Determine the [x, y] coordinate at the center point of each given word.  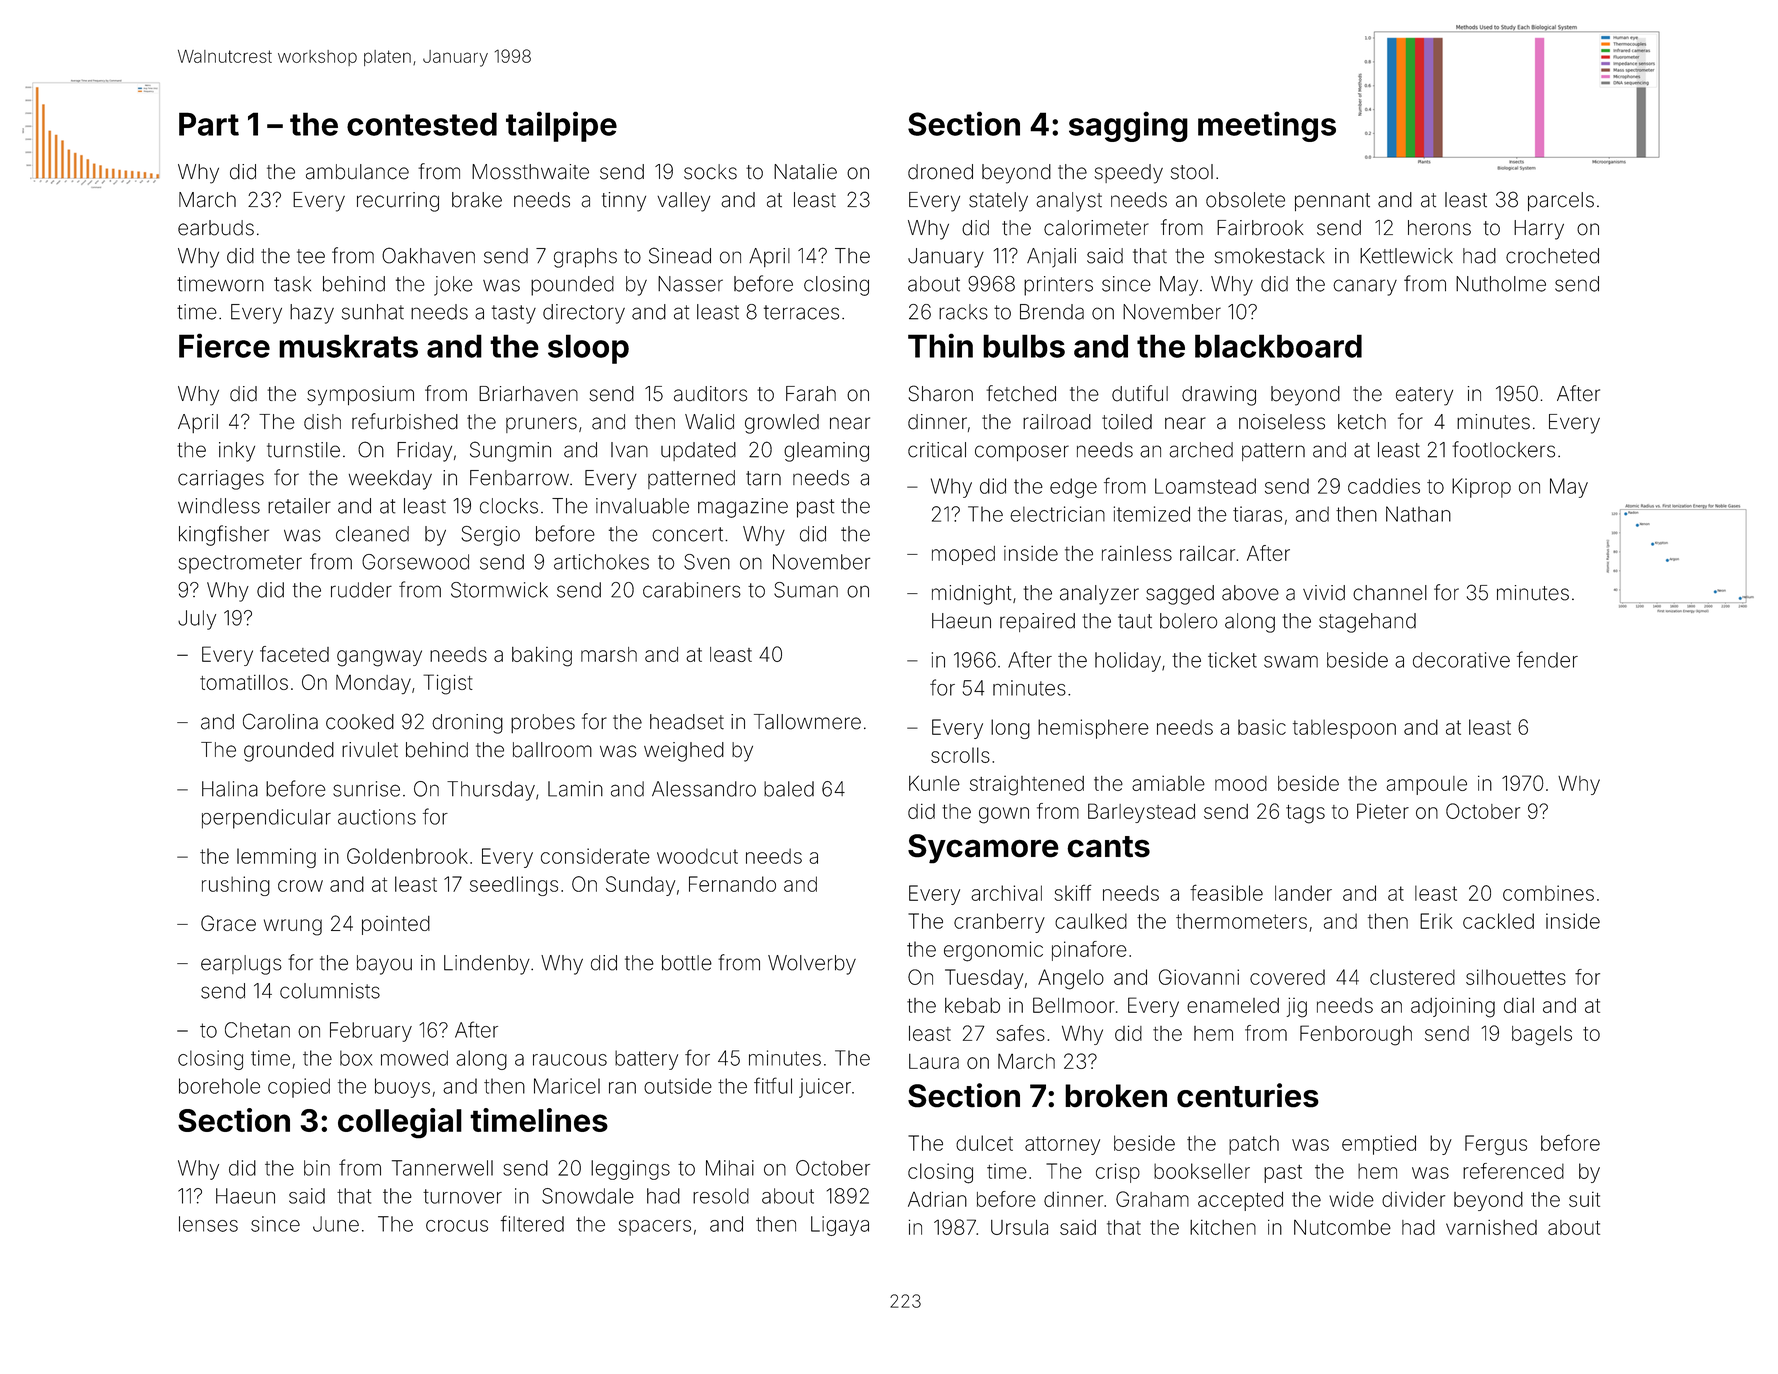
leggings [630, 1170]
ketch [1362, 422]
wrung [293, 927]
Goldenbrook [407, 856]
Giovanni [1199, 977]
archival [1006, 893]
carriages [221, 480]
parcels [1561, 201]
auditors [710, 394]
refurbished [405, 421]
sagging [1128, 126]
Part [209, 124]
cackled [1498, 921]
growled [782, 424]
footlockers [1503, 449]
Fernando [732, 884]
